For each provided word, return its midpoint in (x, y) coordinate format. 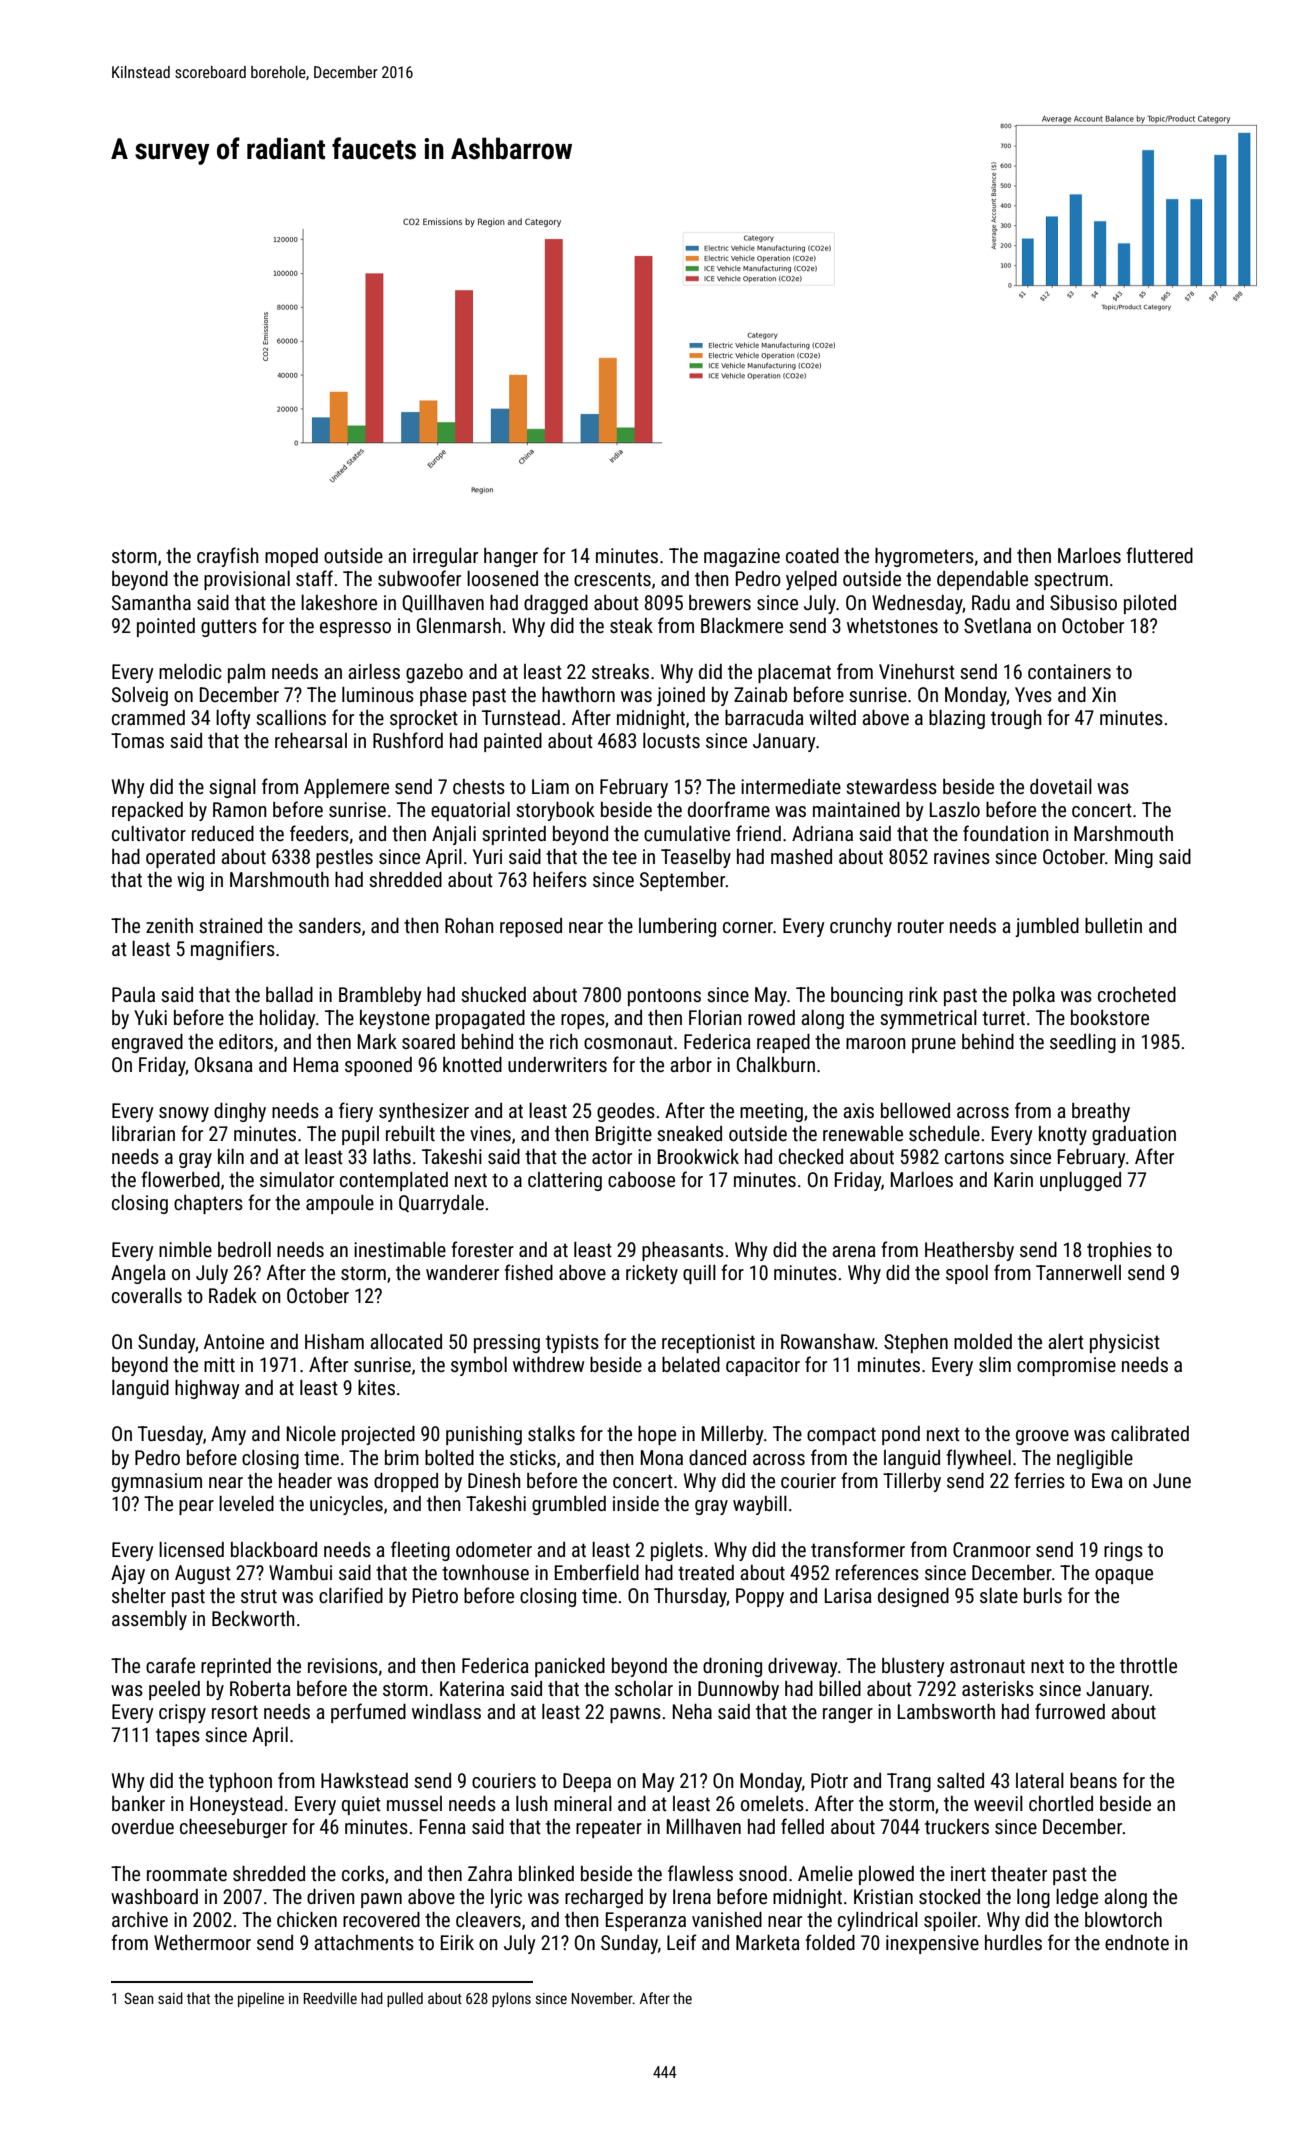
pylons (511, 1999)
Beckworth (253, 1618)
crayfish (228, 557)
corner (748, 927)
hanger (511, 557)
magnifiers (233, 950)
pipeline (261, 1999)
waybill (760, 1505)
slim (995, 1364)
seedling (1083, 1043)
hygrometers (924, 557)
